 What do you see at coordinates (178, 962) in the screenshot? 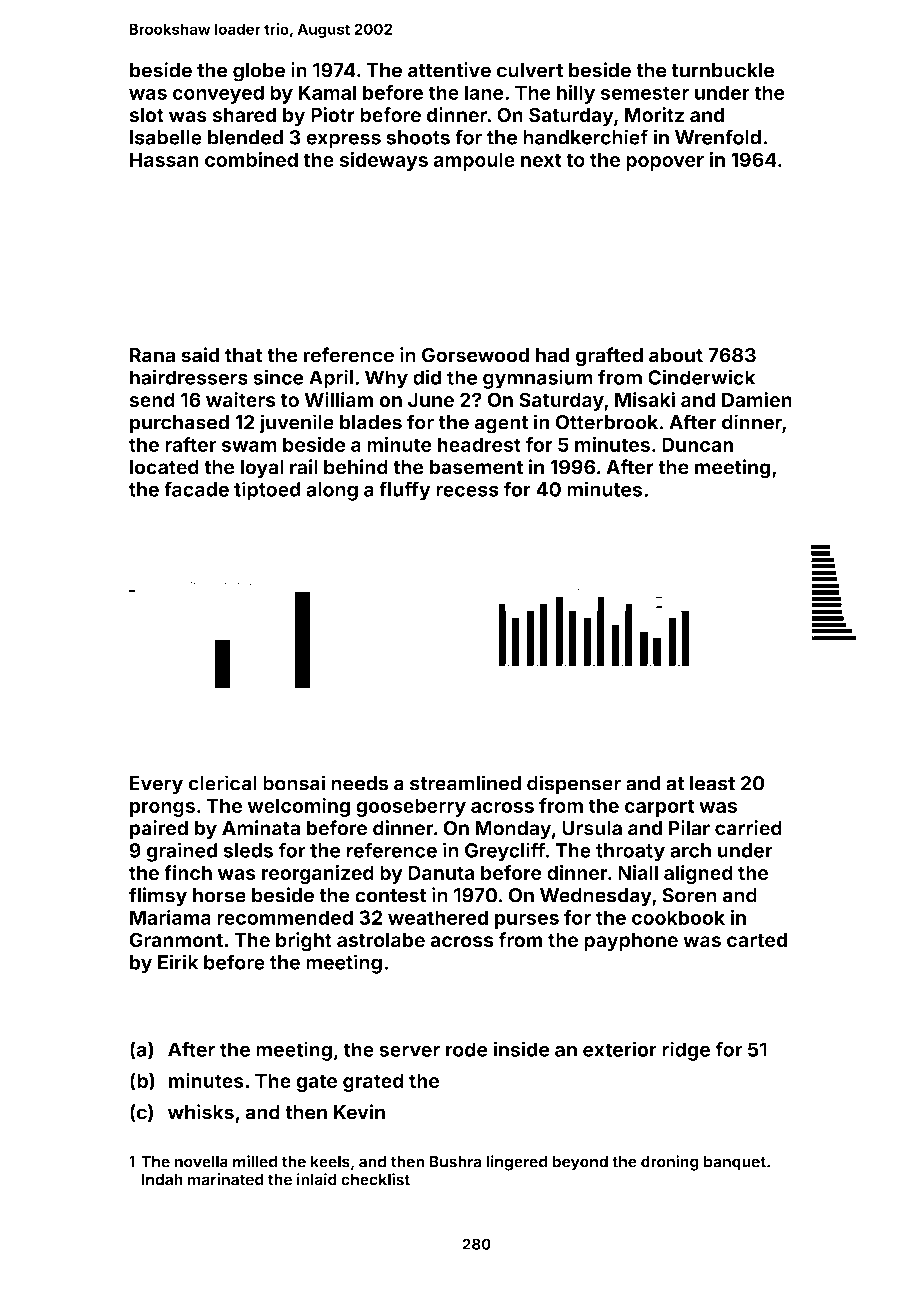
I see `Eirik` at bounding box center [178, 962].
